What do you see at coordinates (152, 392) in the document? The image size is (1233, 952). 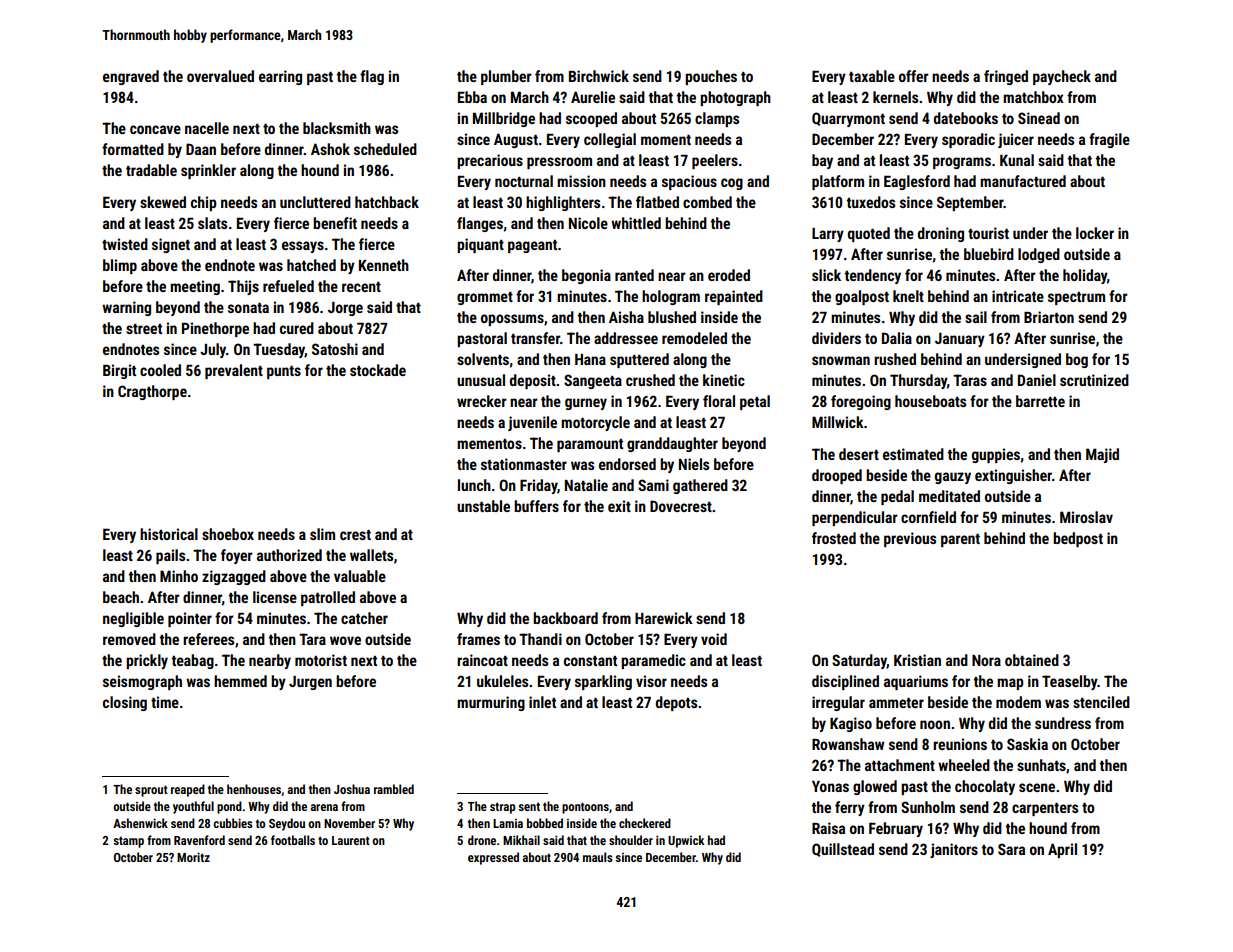 I see `Cragthorpe` at bounding box center [152, 392].
